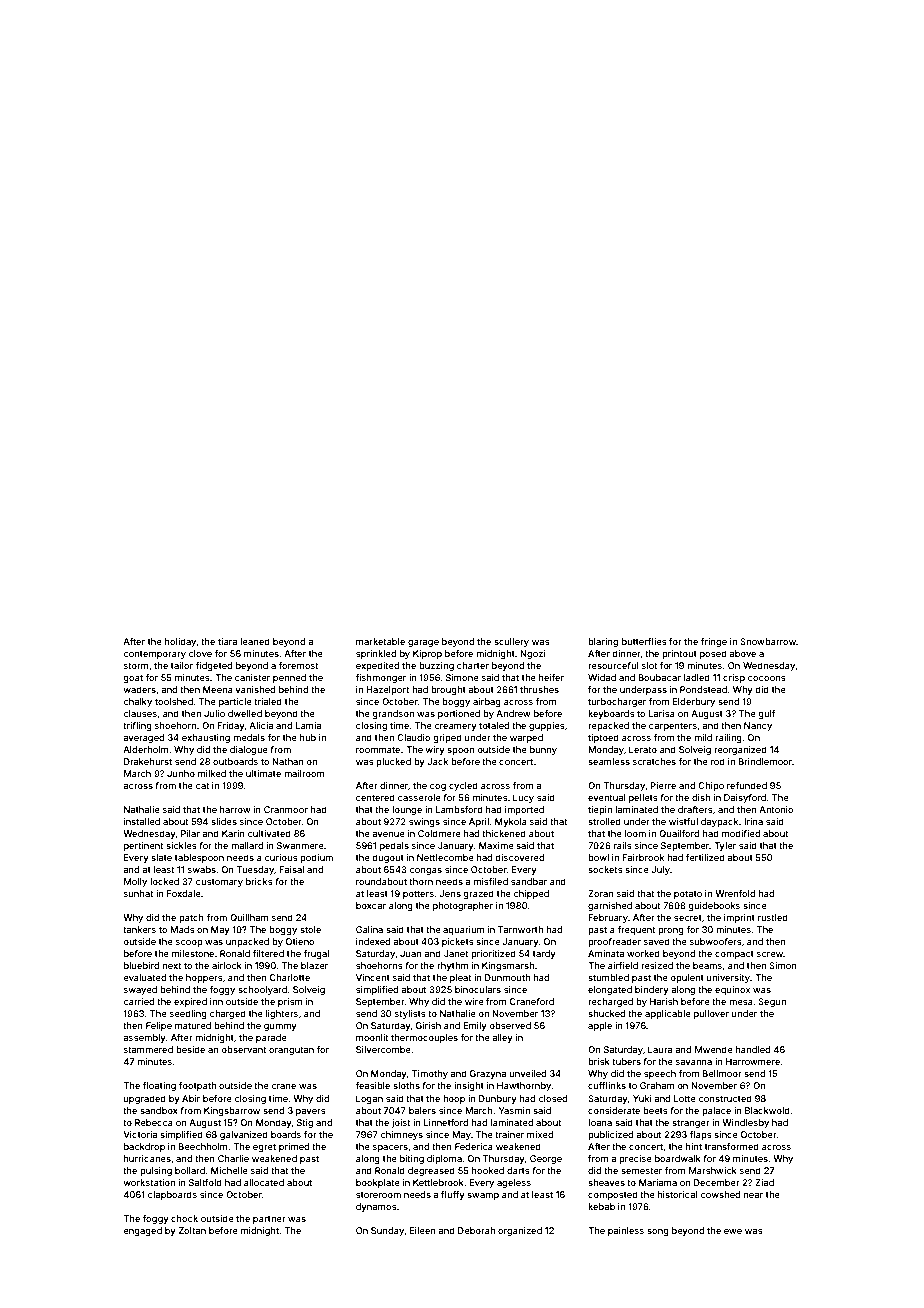 The width and height of the screenshot is (924, 1308). What do you see at coordinates (294, 1147) in the screenshot?
I see `primed` at bounding box center [294, 1147].
